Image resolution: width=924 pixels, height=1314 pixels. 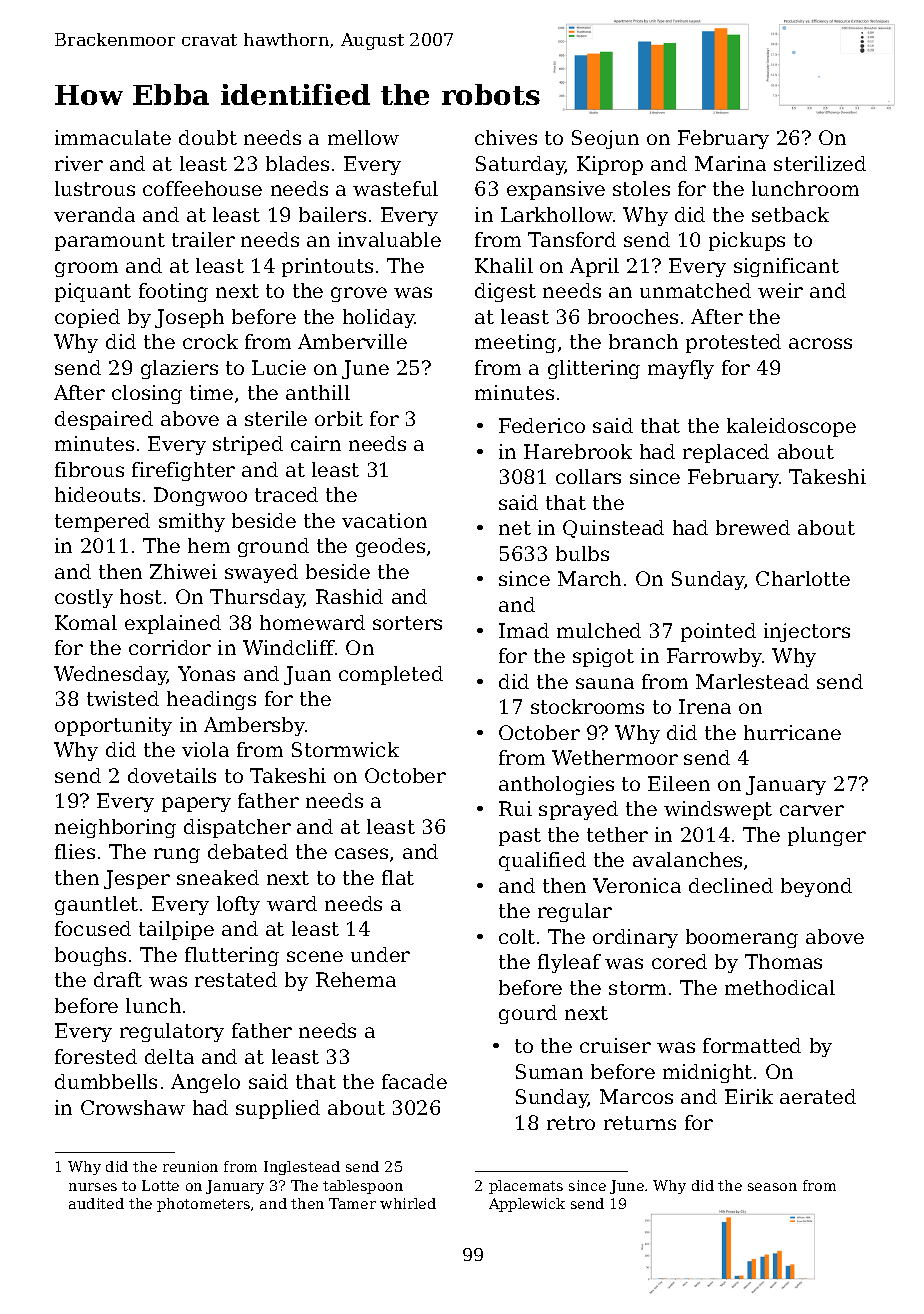 I want to click on flyleaf, so click(x=569, y=963).
